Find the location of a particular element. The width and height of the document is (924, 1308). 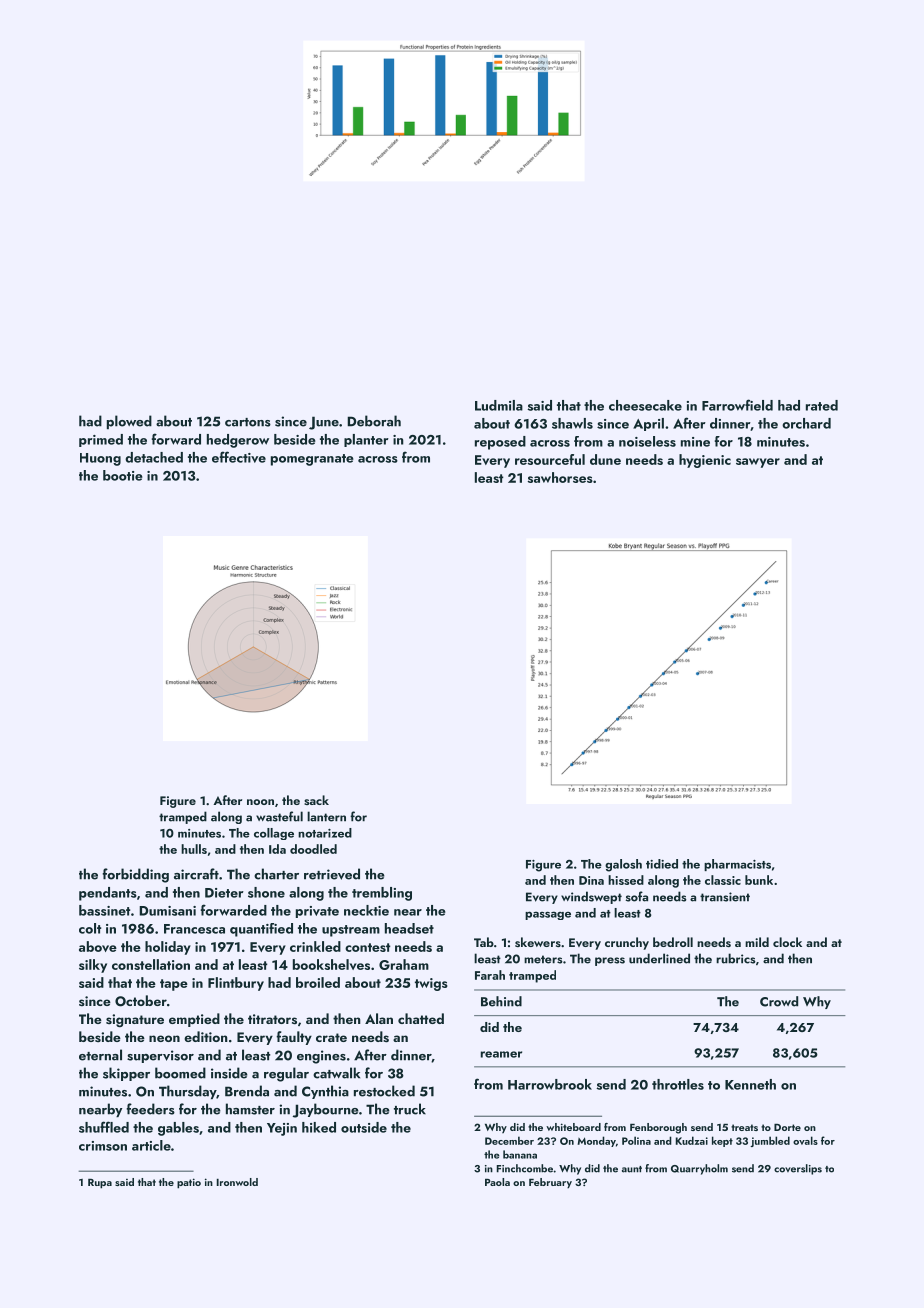

bootie is located at coordinates (123, 475).
